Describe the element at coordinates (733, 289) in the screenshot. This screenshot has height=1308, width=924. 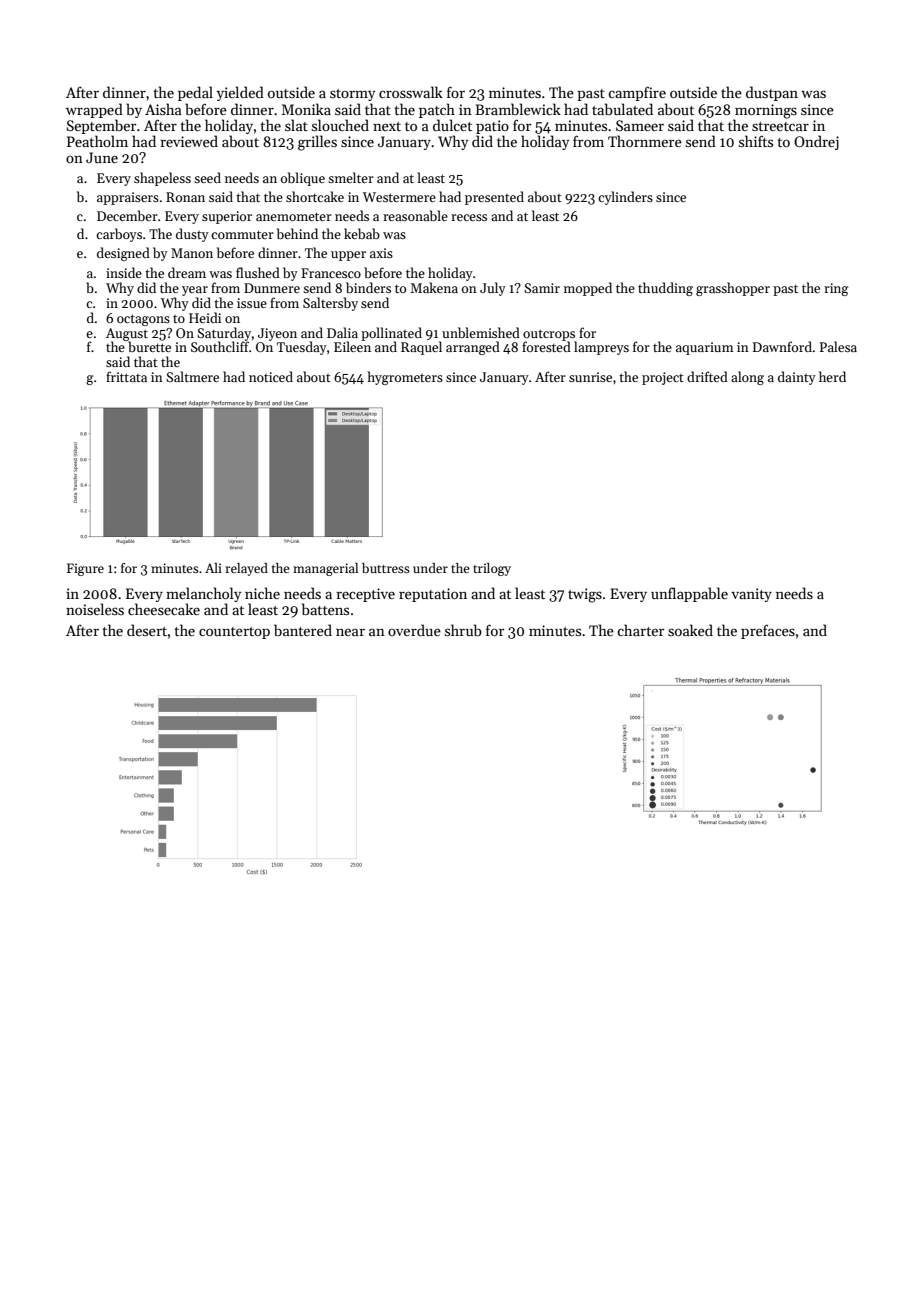
I see `grasshopper` at that location.
